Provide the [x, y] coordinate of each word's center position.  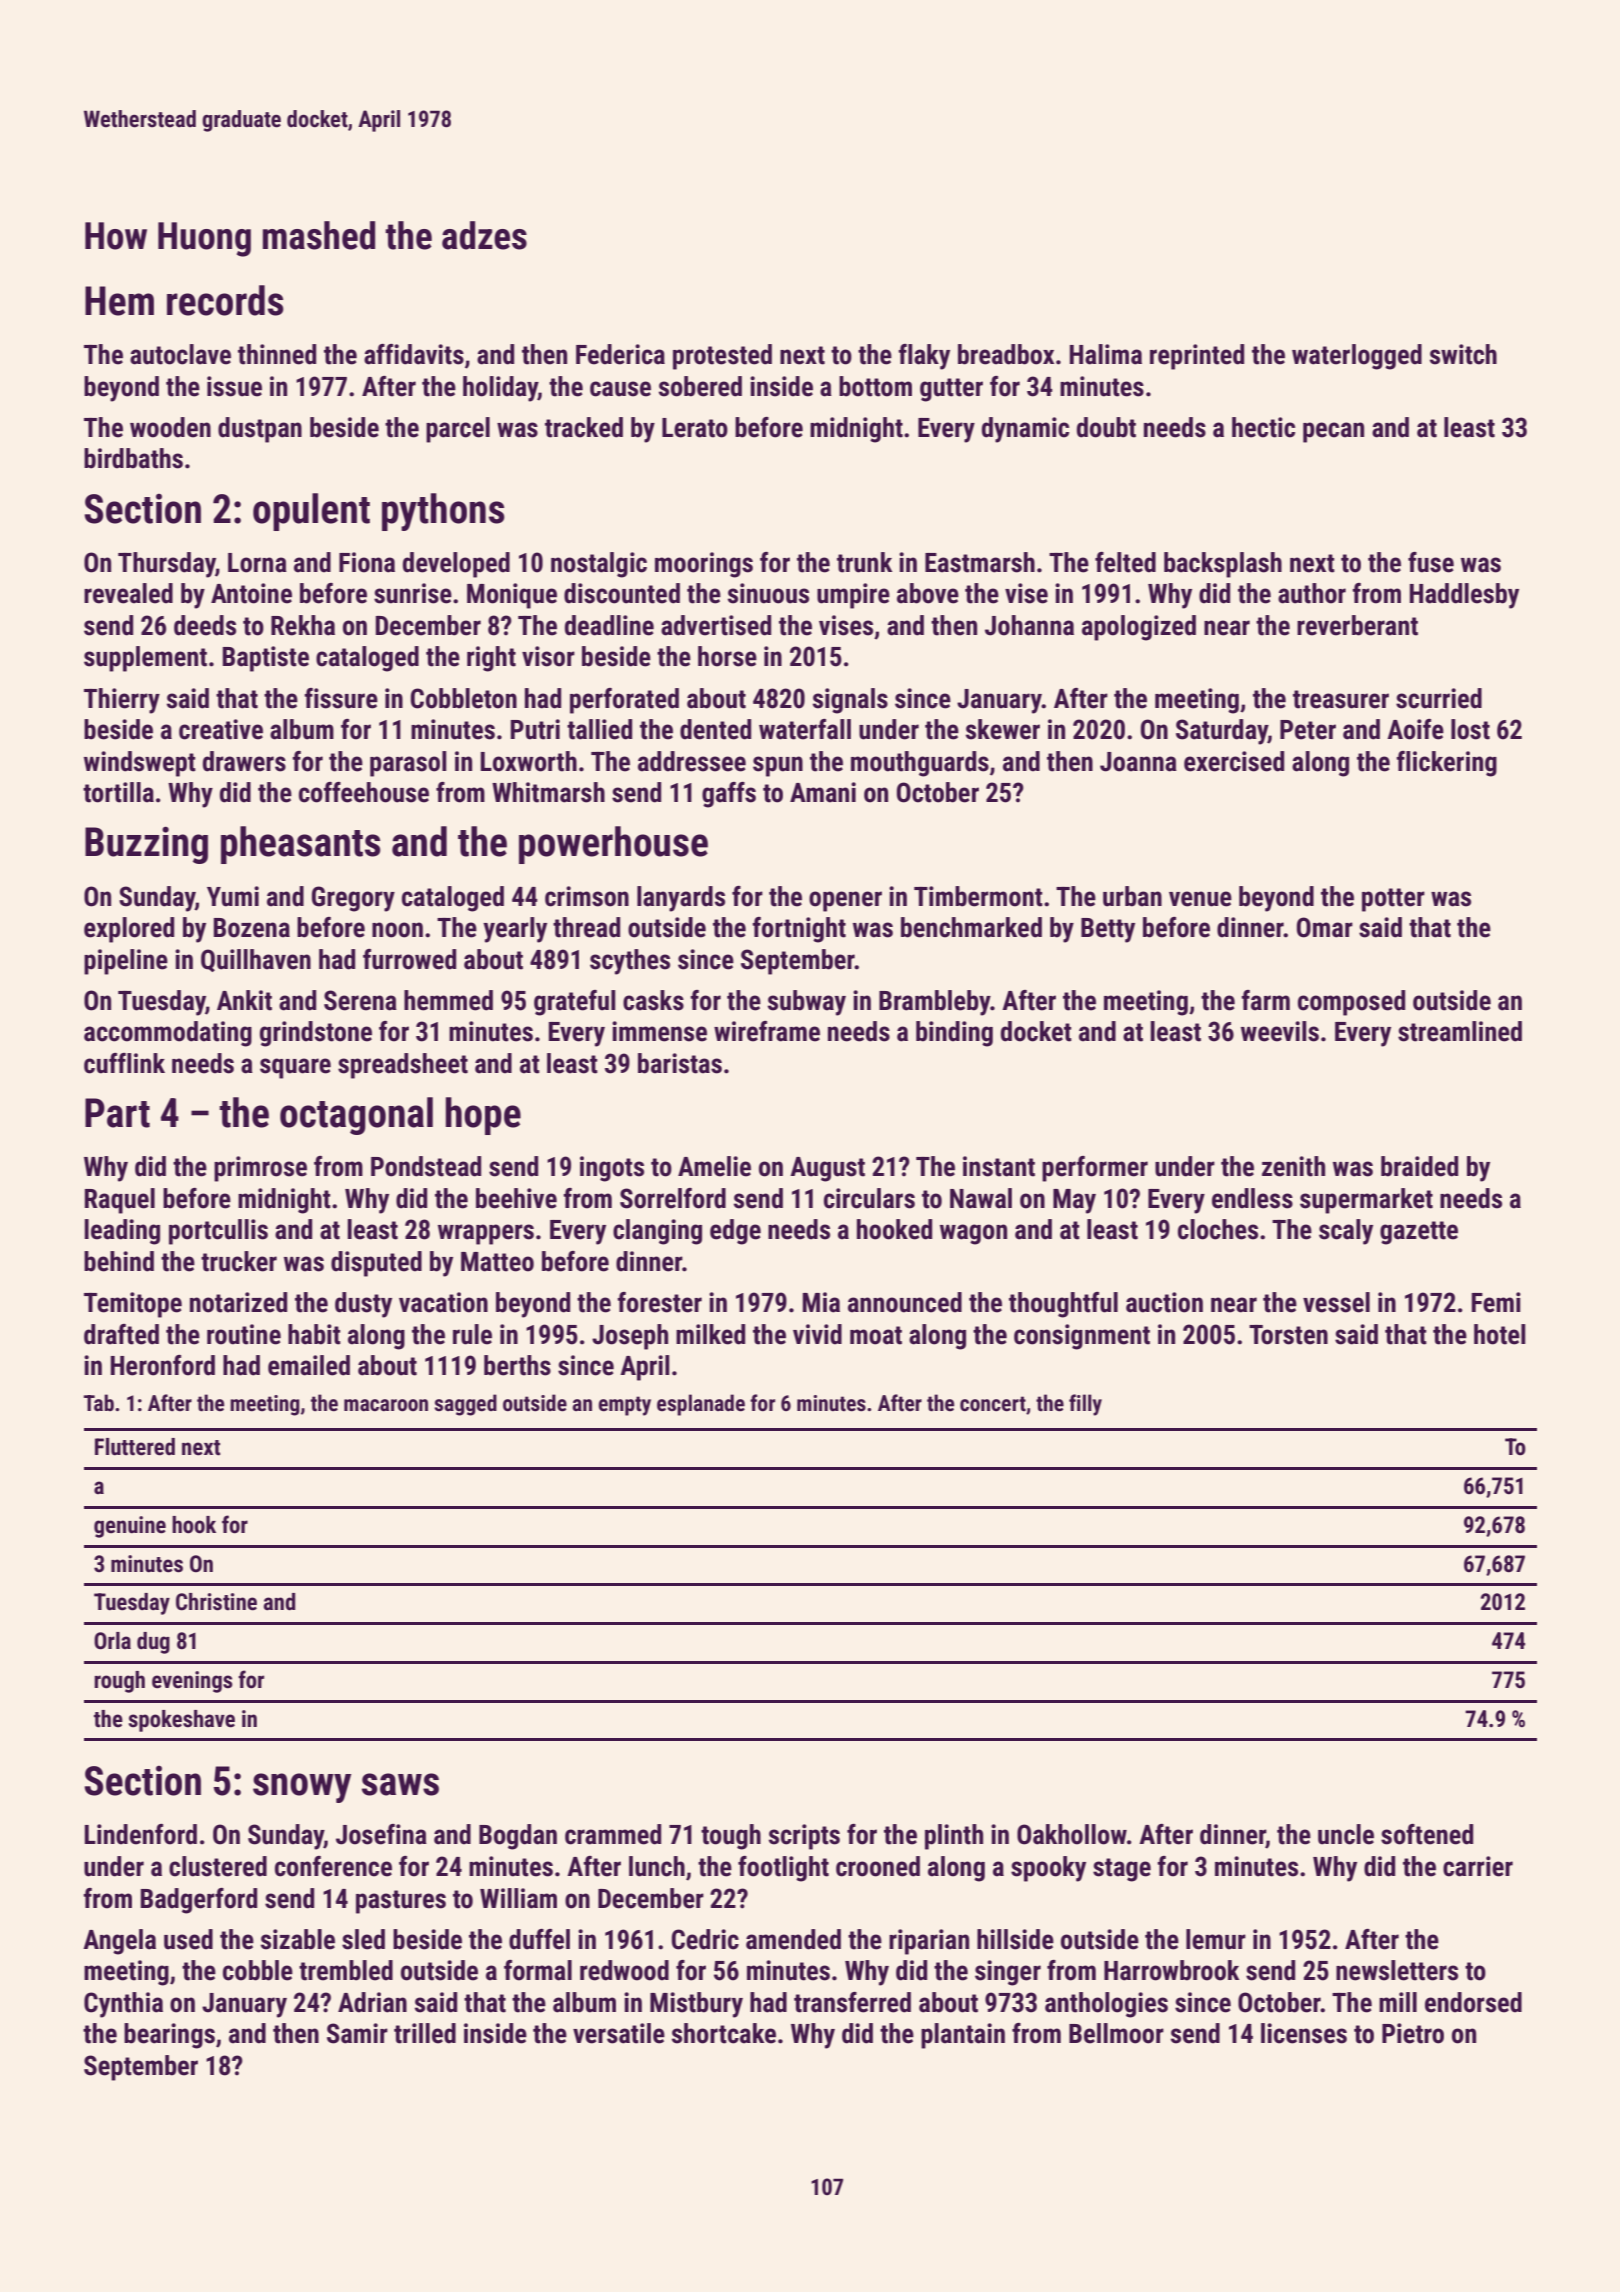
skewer [1003, 729]
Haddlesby [1464, 596]
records [225, 300]
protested [722, 357]
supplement [145, 659]
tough [731, 1837]
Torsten [1288, 1335]
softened [1427, 1834]
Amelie [714, 1166]
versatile [619, 2033]
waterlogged [1357, 357]
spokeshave [182, 1721]
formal [538, 1970]
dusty [363, 1305]
